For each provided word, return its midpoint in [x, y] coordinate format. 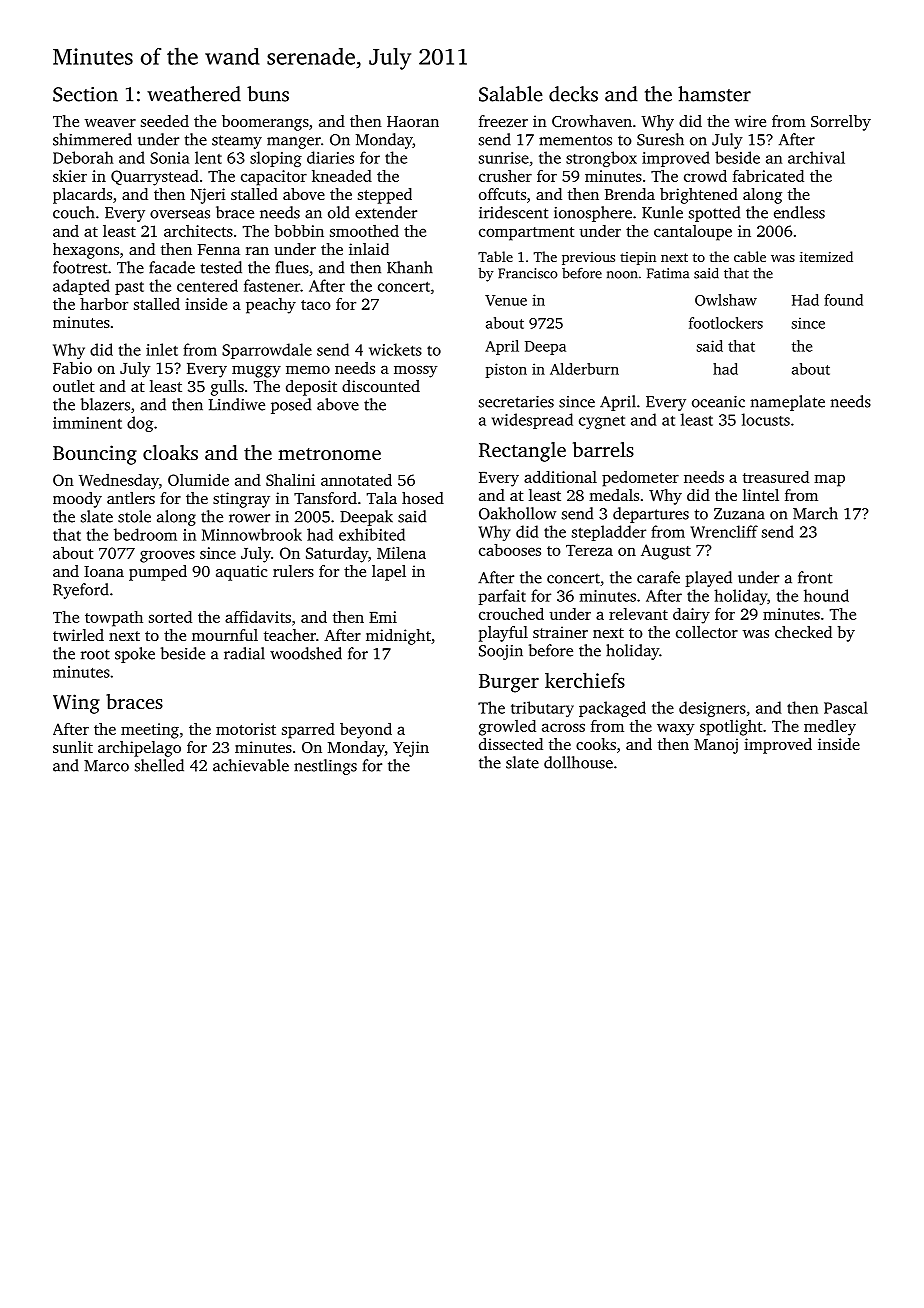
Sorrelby [841, 123]
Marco [106, 766]
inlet [162, 349]
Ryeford [81, 591]
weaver [110, 123]
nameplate [788, 403]
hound [826, 595]
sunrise [504, 158]
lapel [389, 573]
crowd [705, 176]
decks [573, 94]
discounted [381, 386]
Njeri [208, 196]
